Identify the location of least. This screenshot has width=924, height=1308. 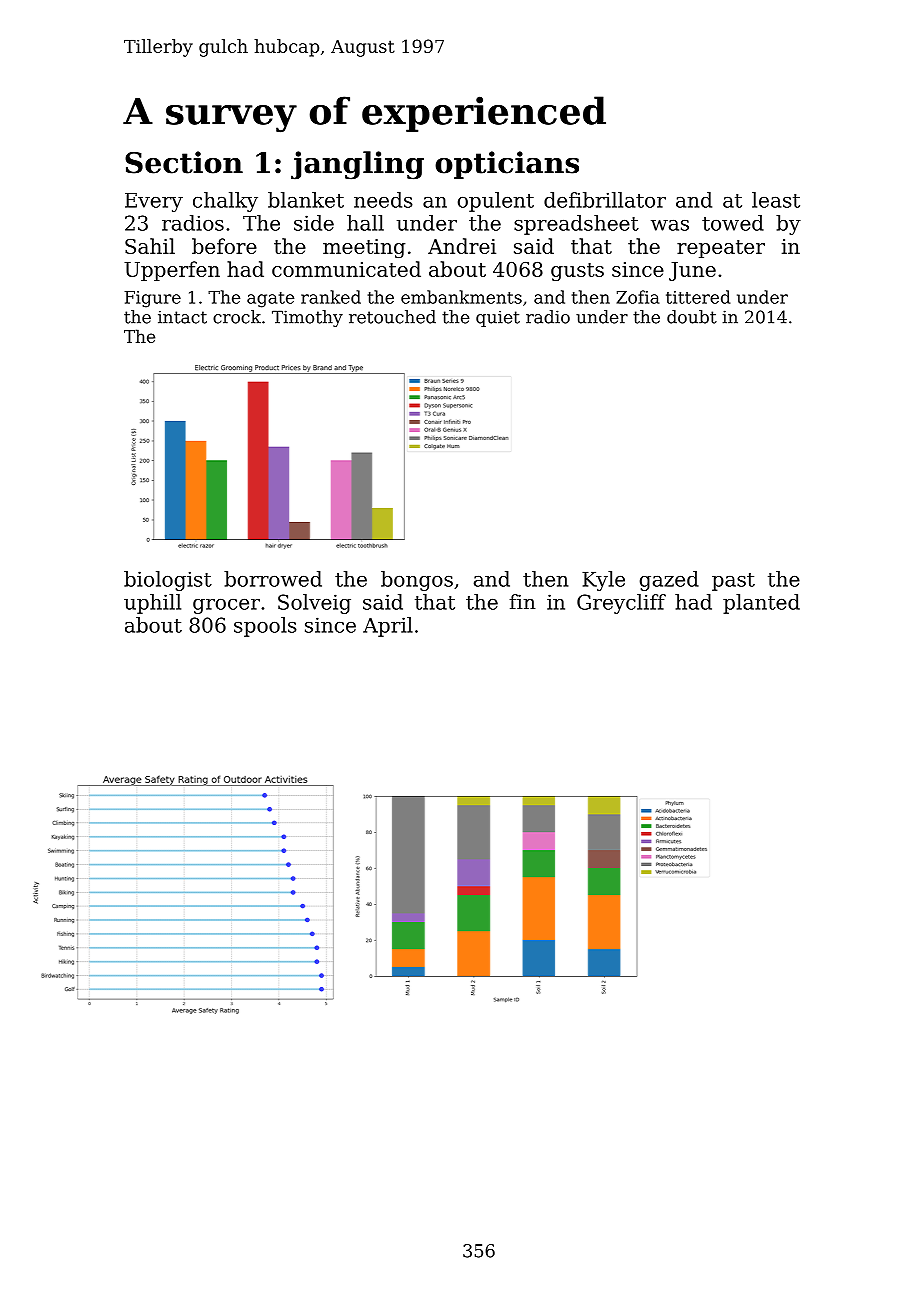
(776, 200).
